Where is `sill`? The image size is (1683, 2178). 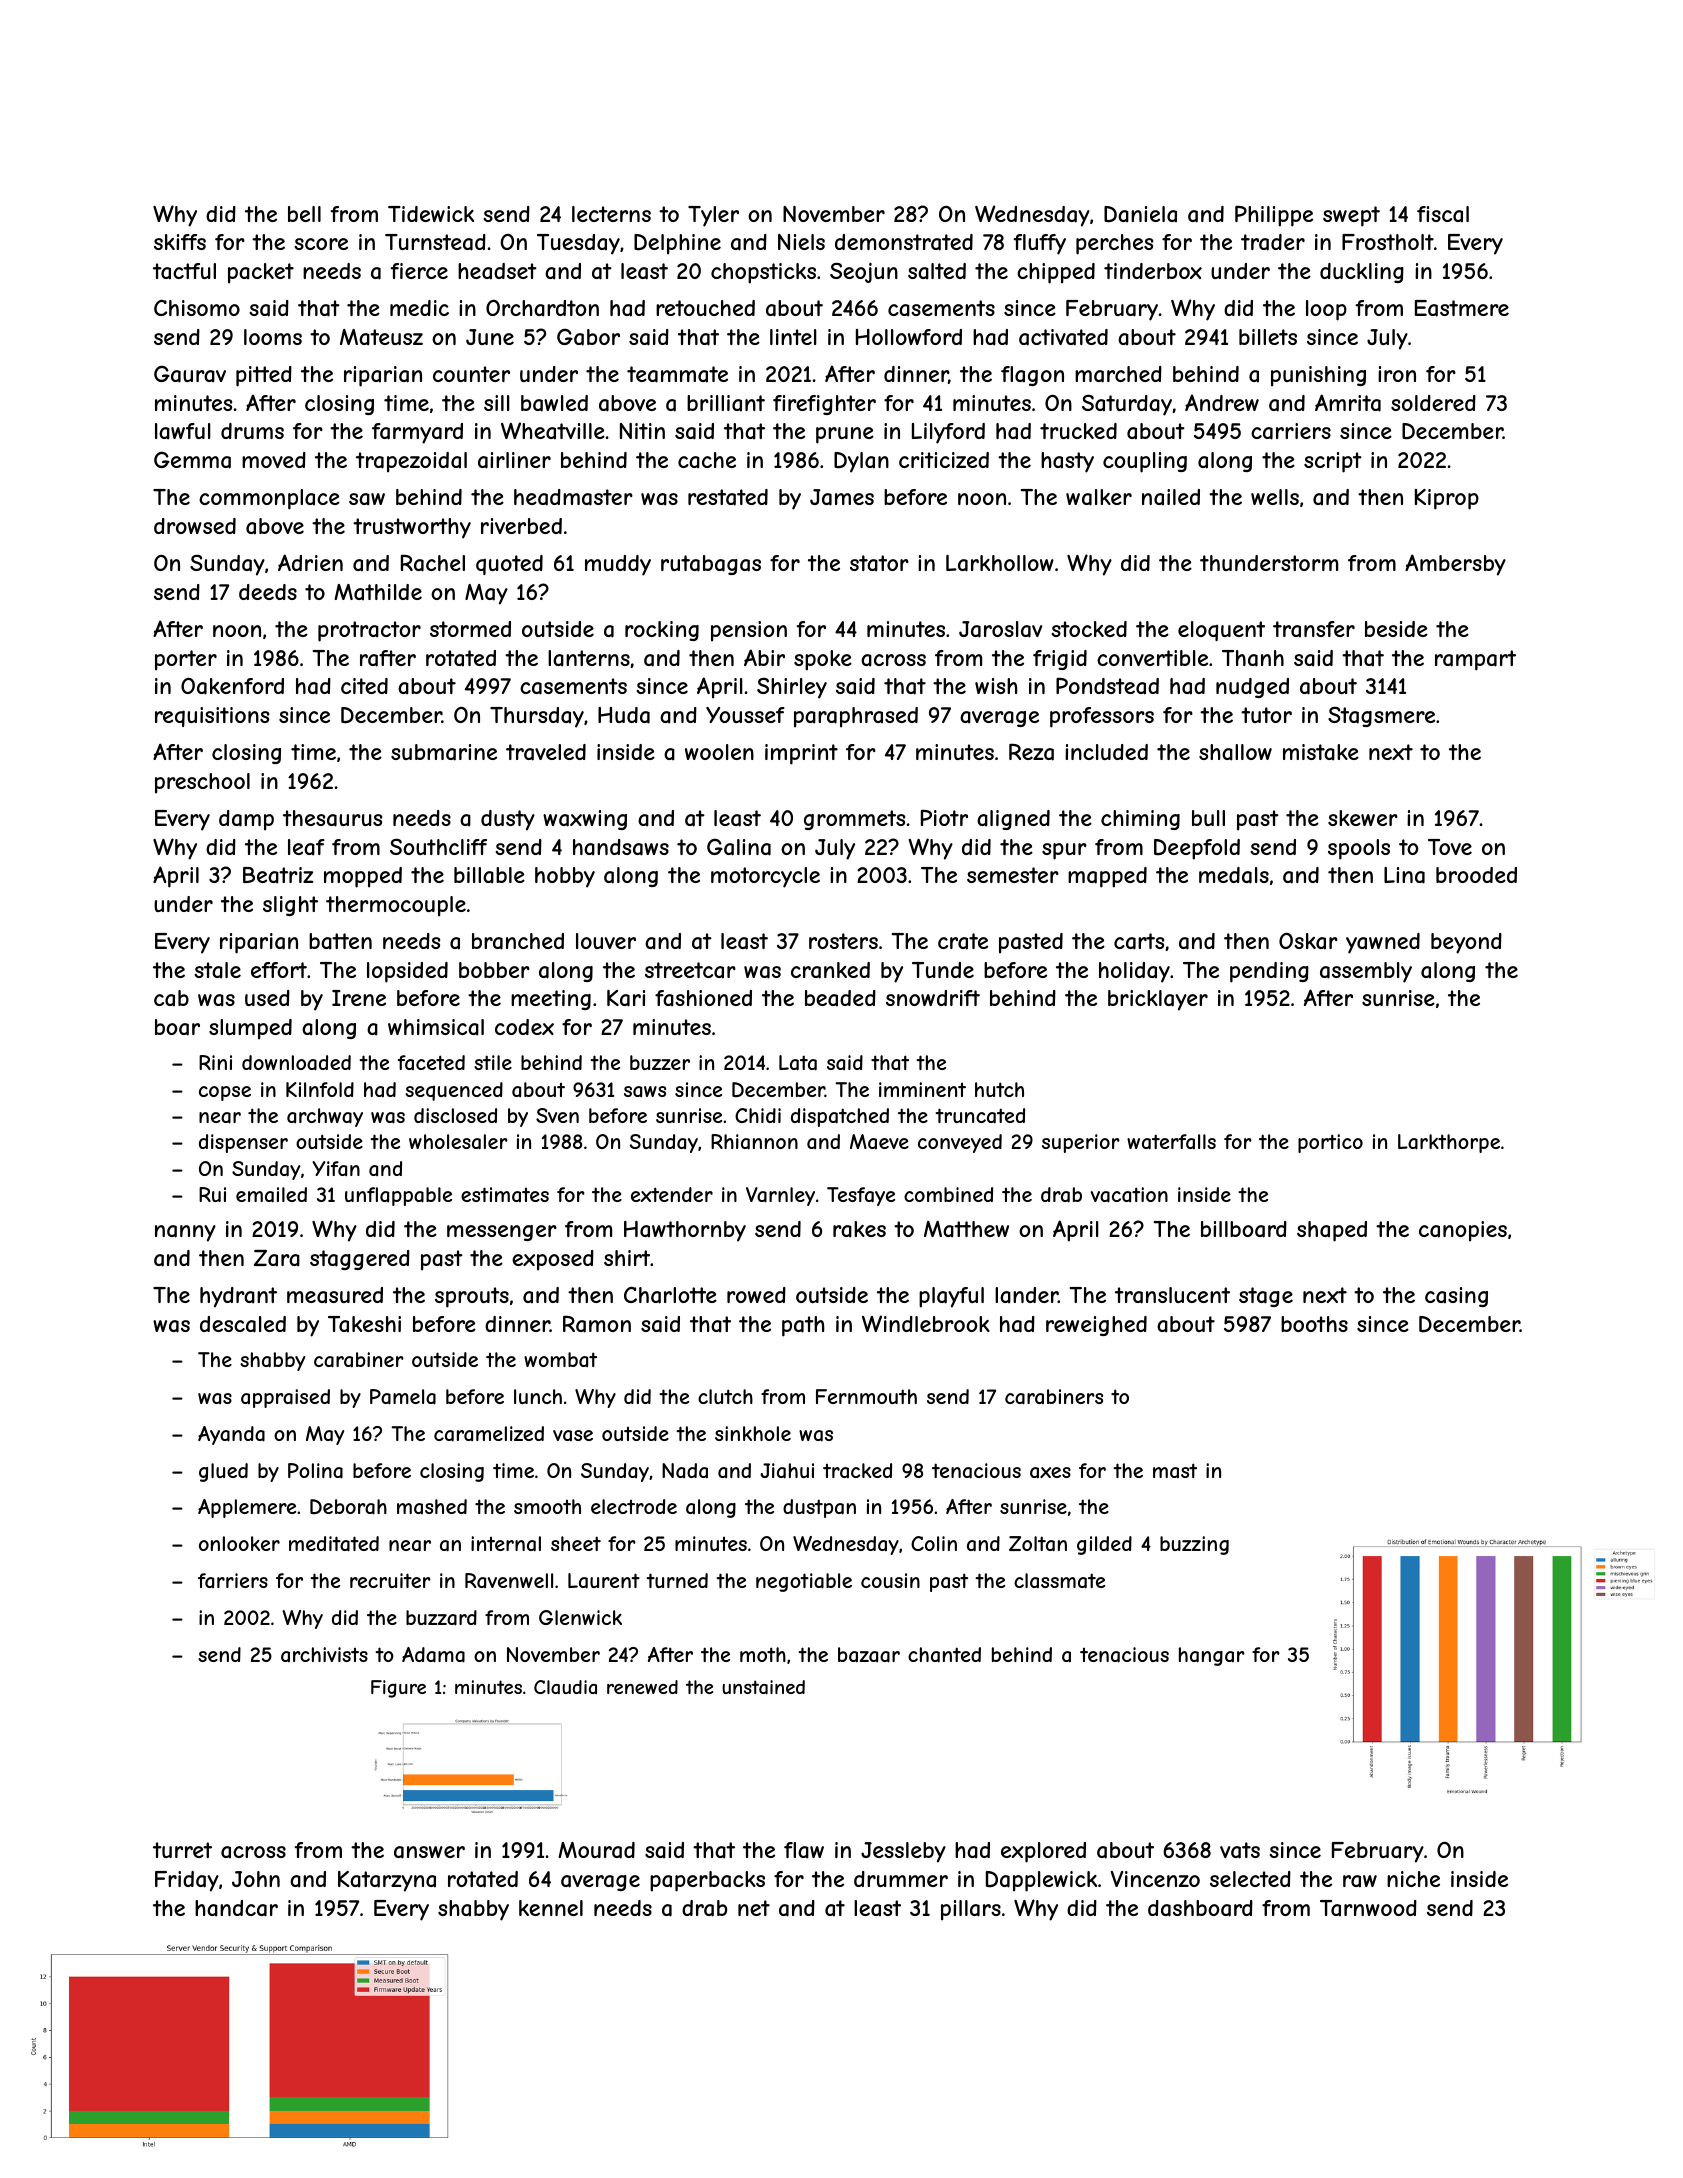
sill is located at coordinates (497, 403).
